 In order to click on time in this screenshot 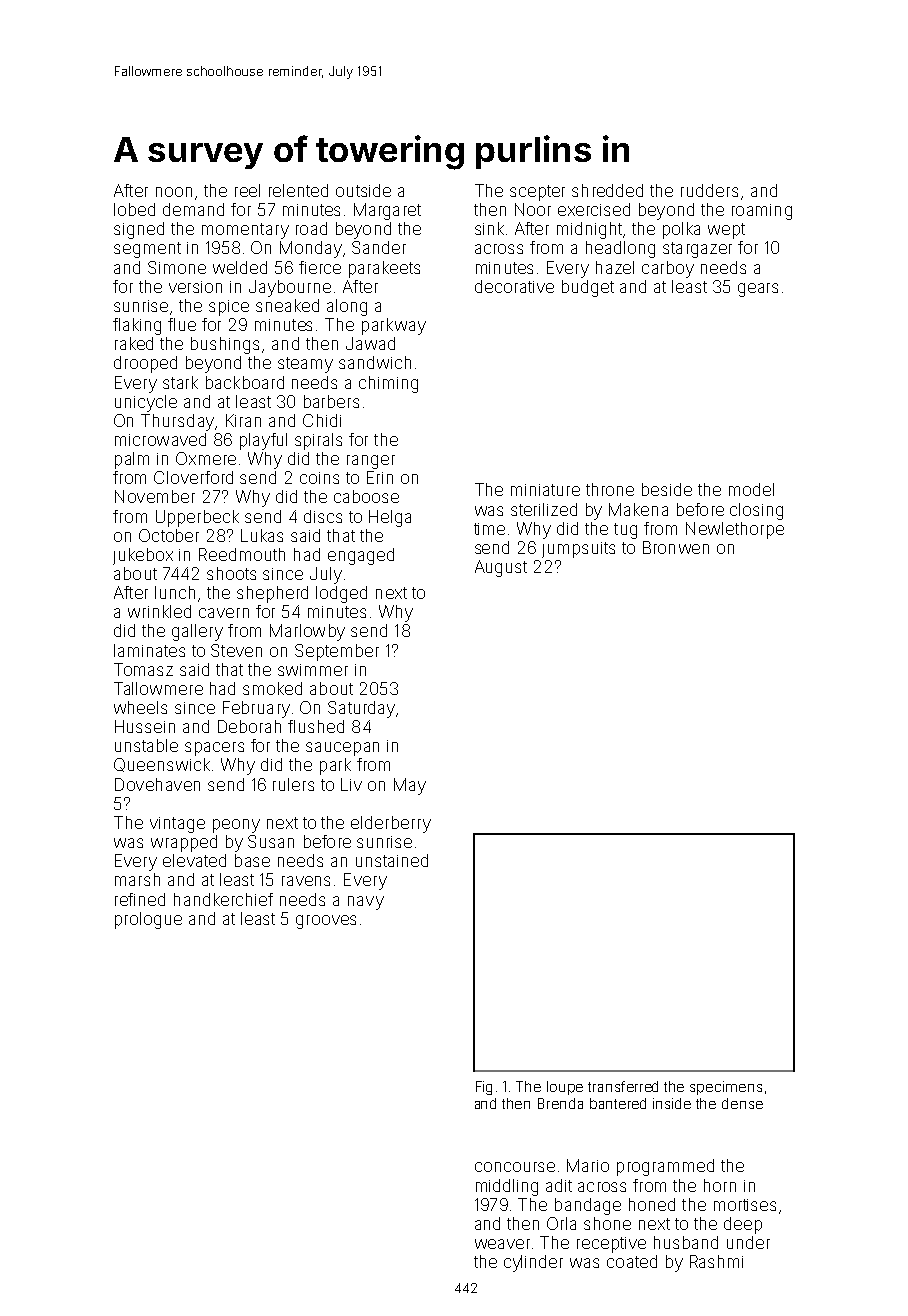, I will do `click(489, 529)`.
